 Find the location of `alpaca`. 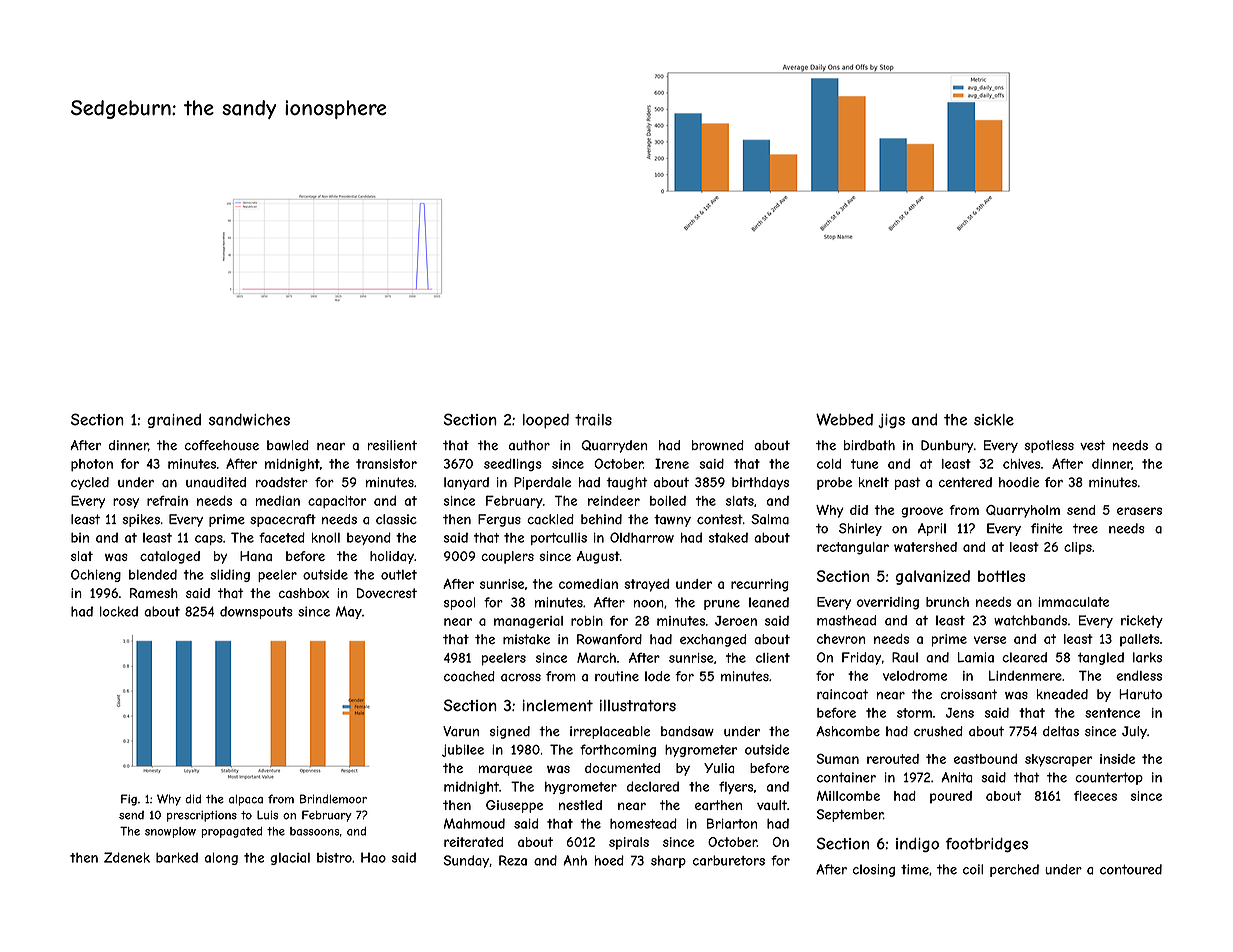

alpaca is located at coordinates (246, 800).
